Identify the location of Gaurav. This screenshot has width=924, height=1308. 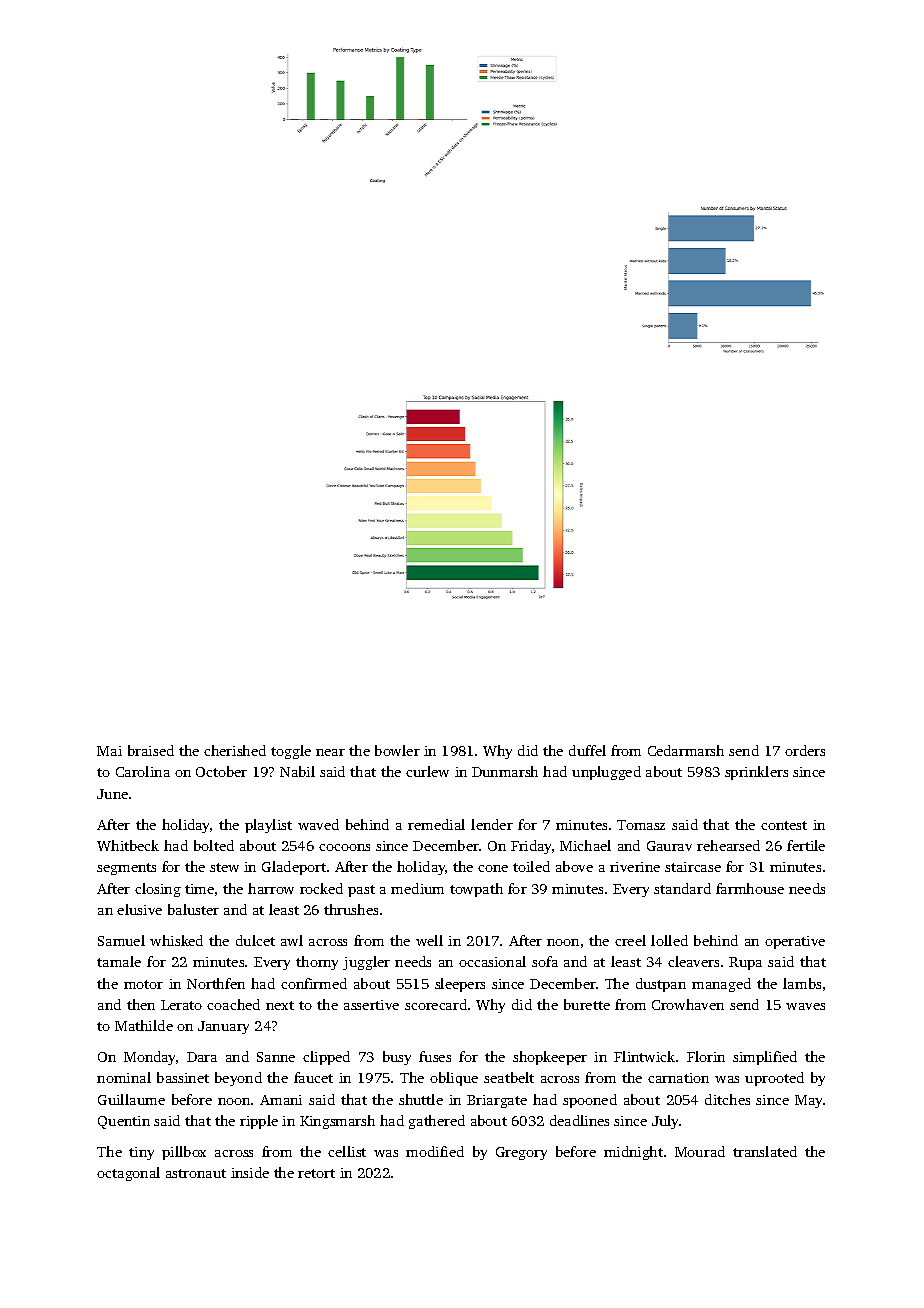
(669, 846).
